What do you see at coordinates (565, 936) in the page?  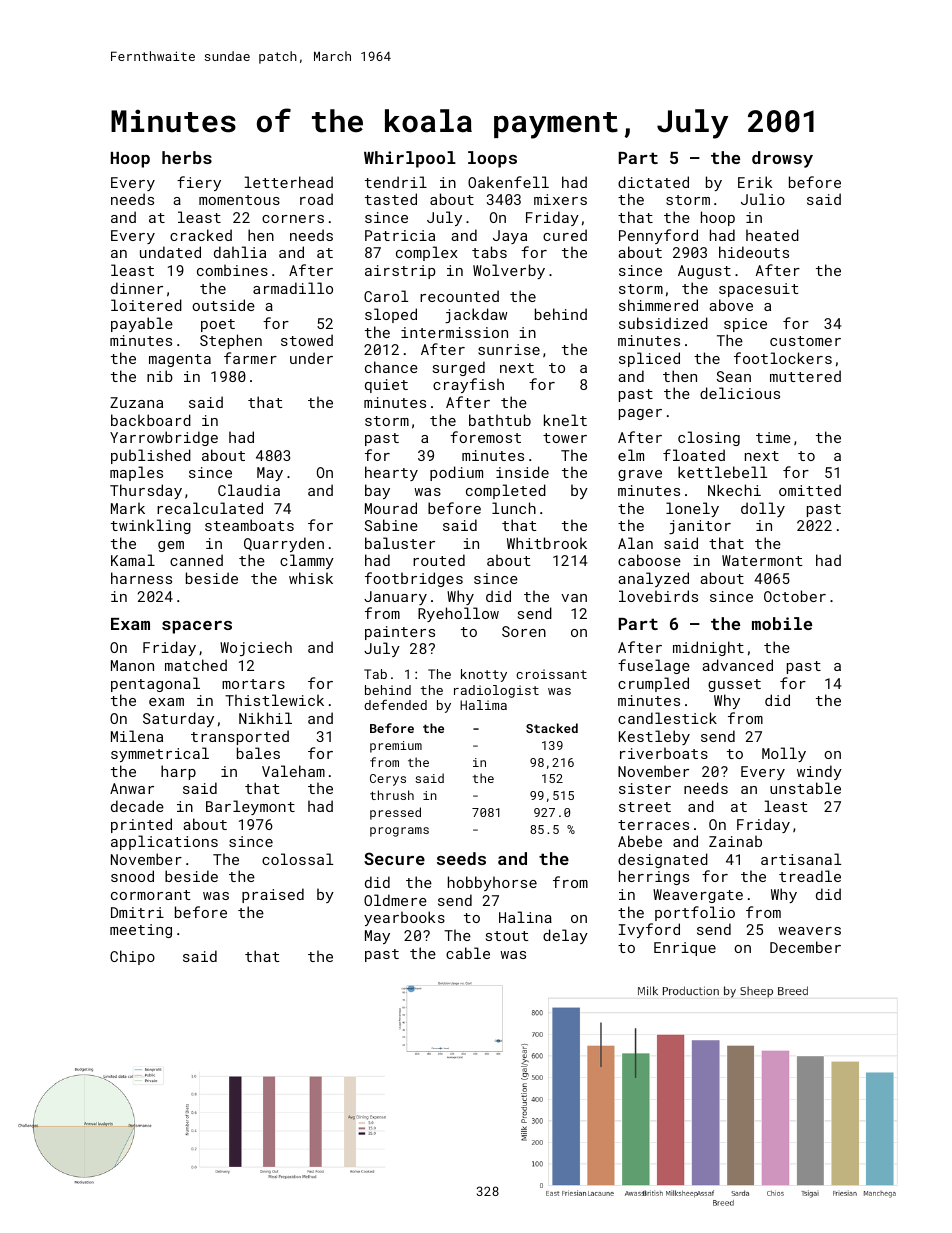 I see `delay` at bounding box center [565, 936].
